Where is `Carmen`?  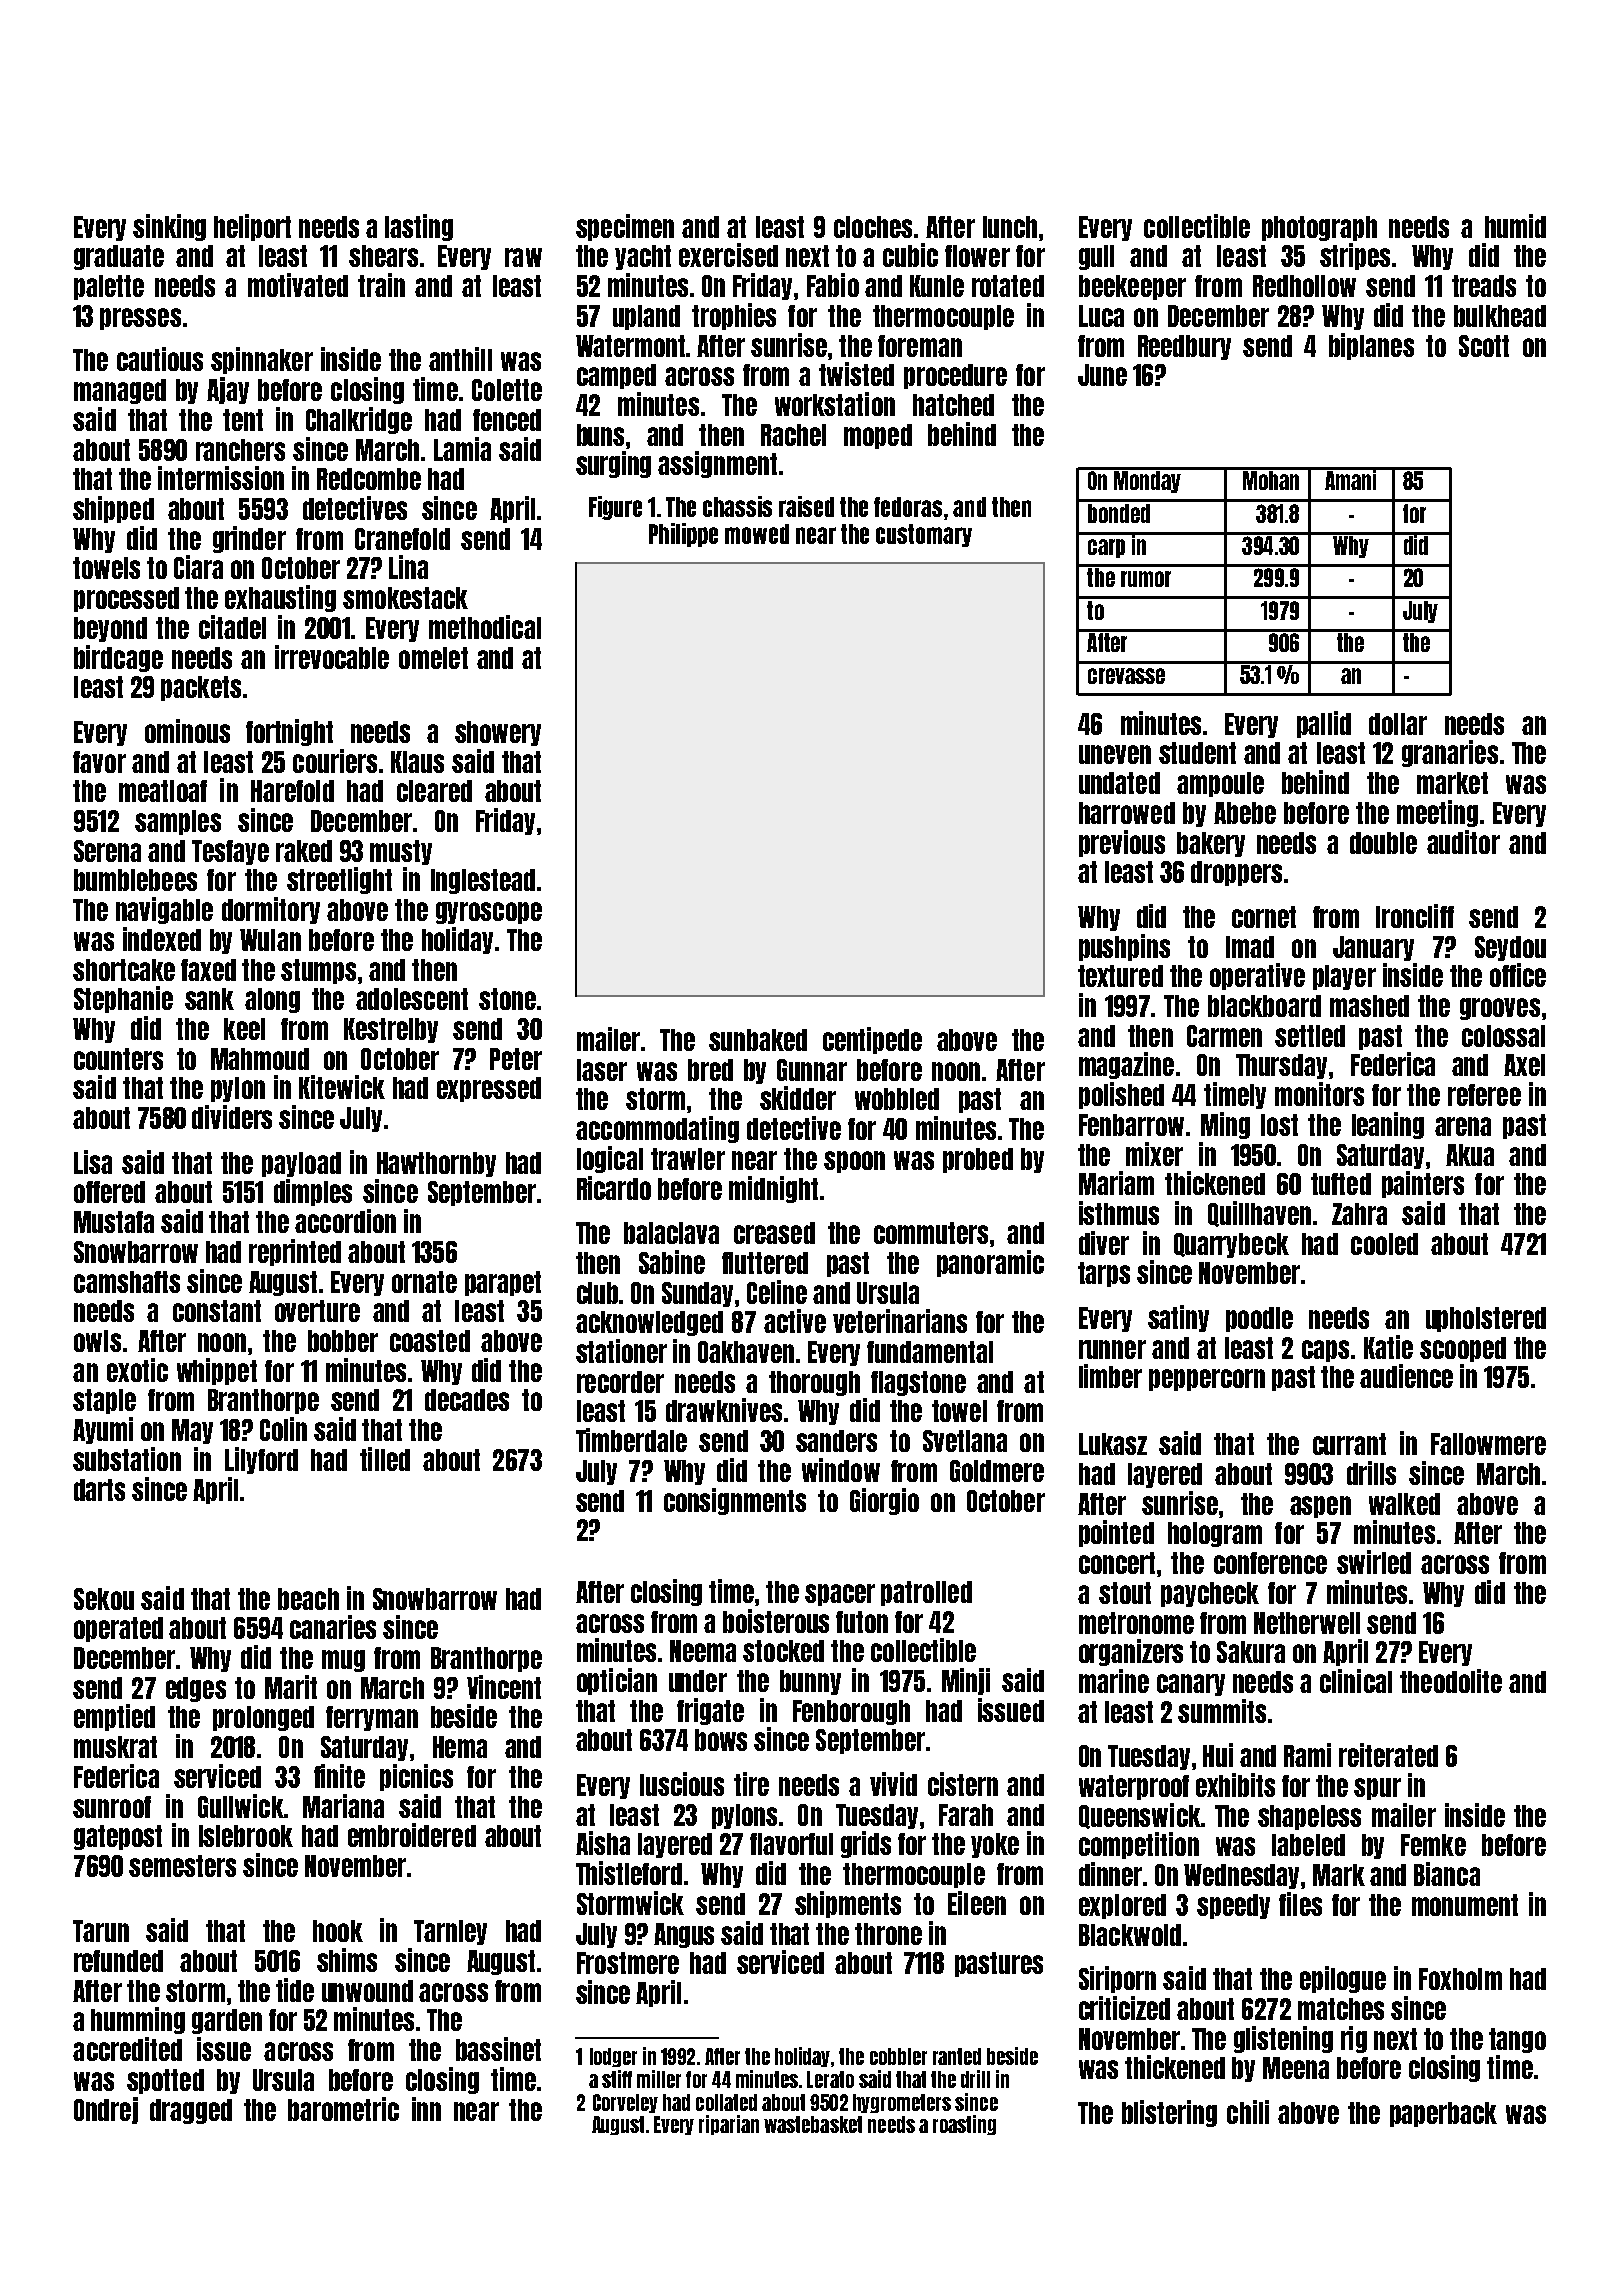
Carmen is located at coordinates (1224, 1036).
